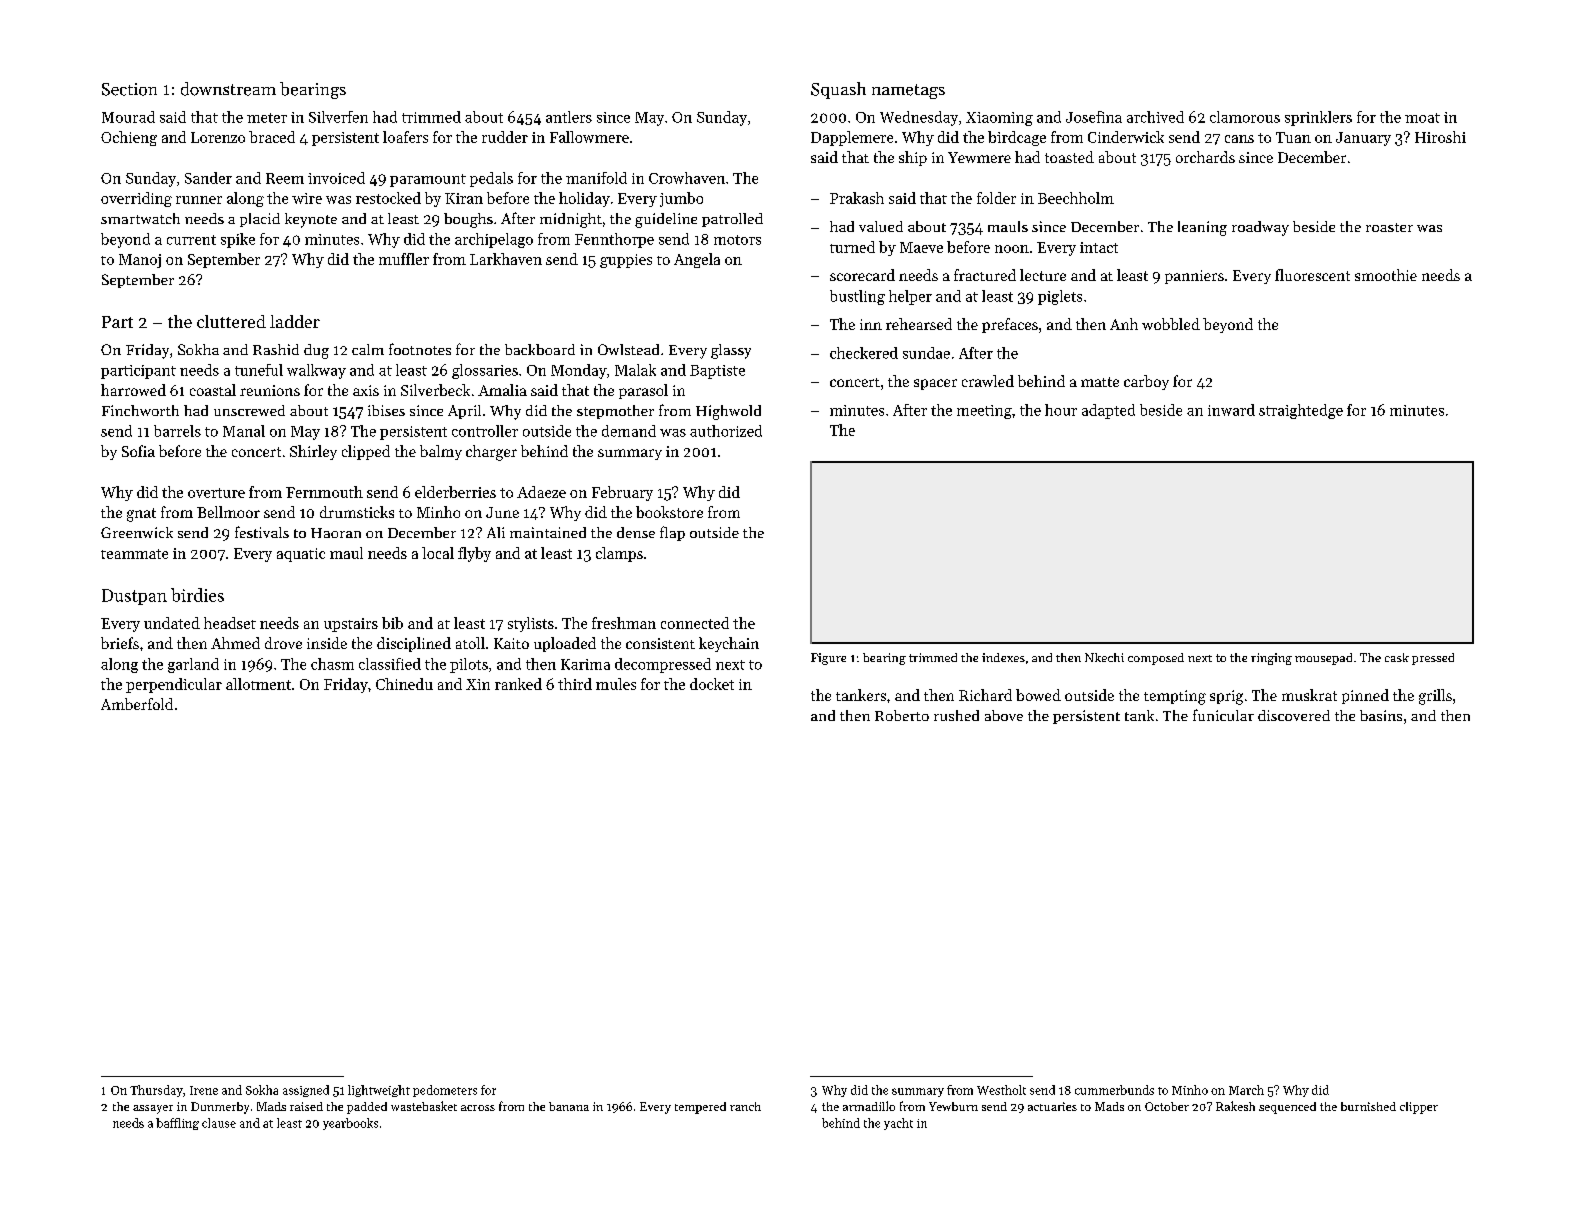 The width and height of the page is (1575, 1217). What do you see at coordinates (687, 178) in the page?
I see `Crowhaven` at bounding box center [687, 178].
